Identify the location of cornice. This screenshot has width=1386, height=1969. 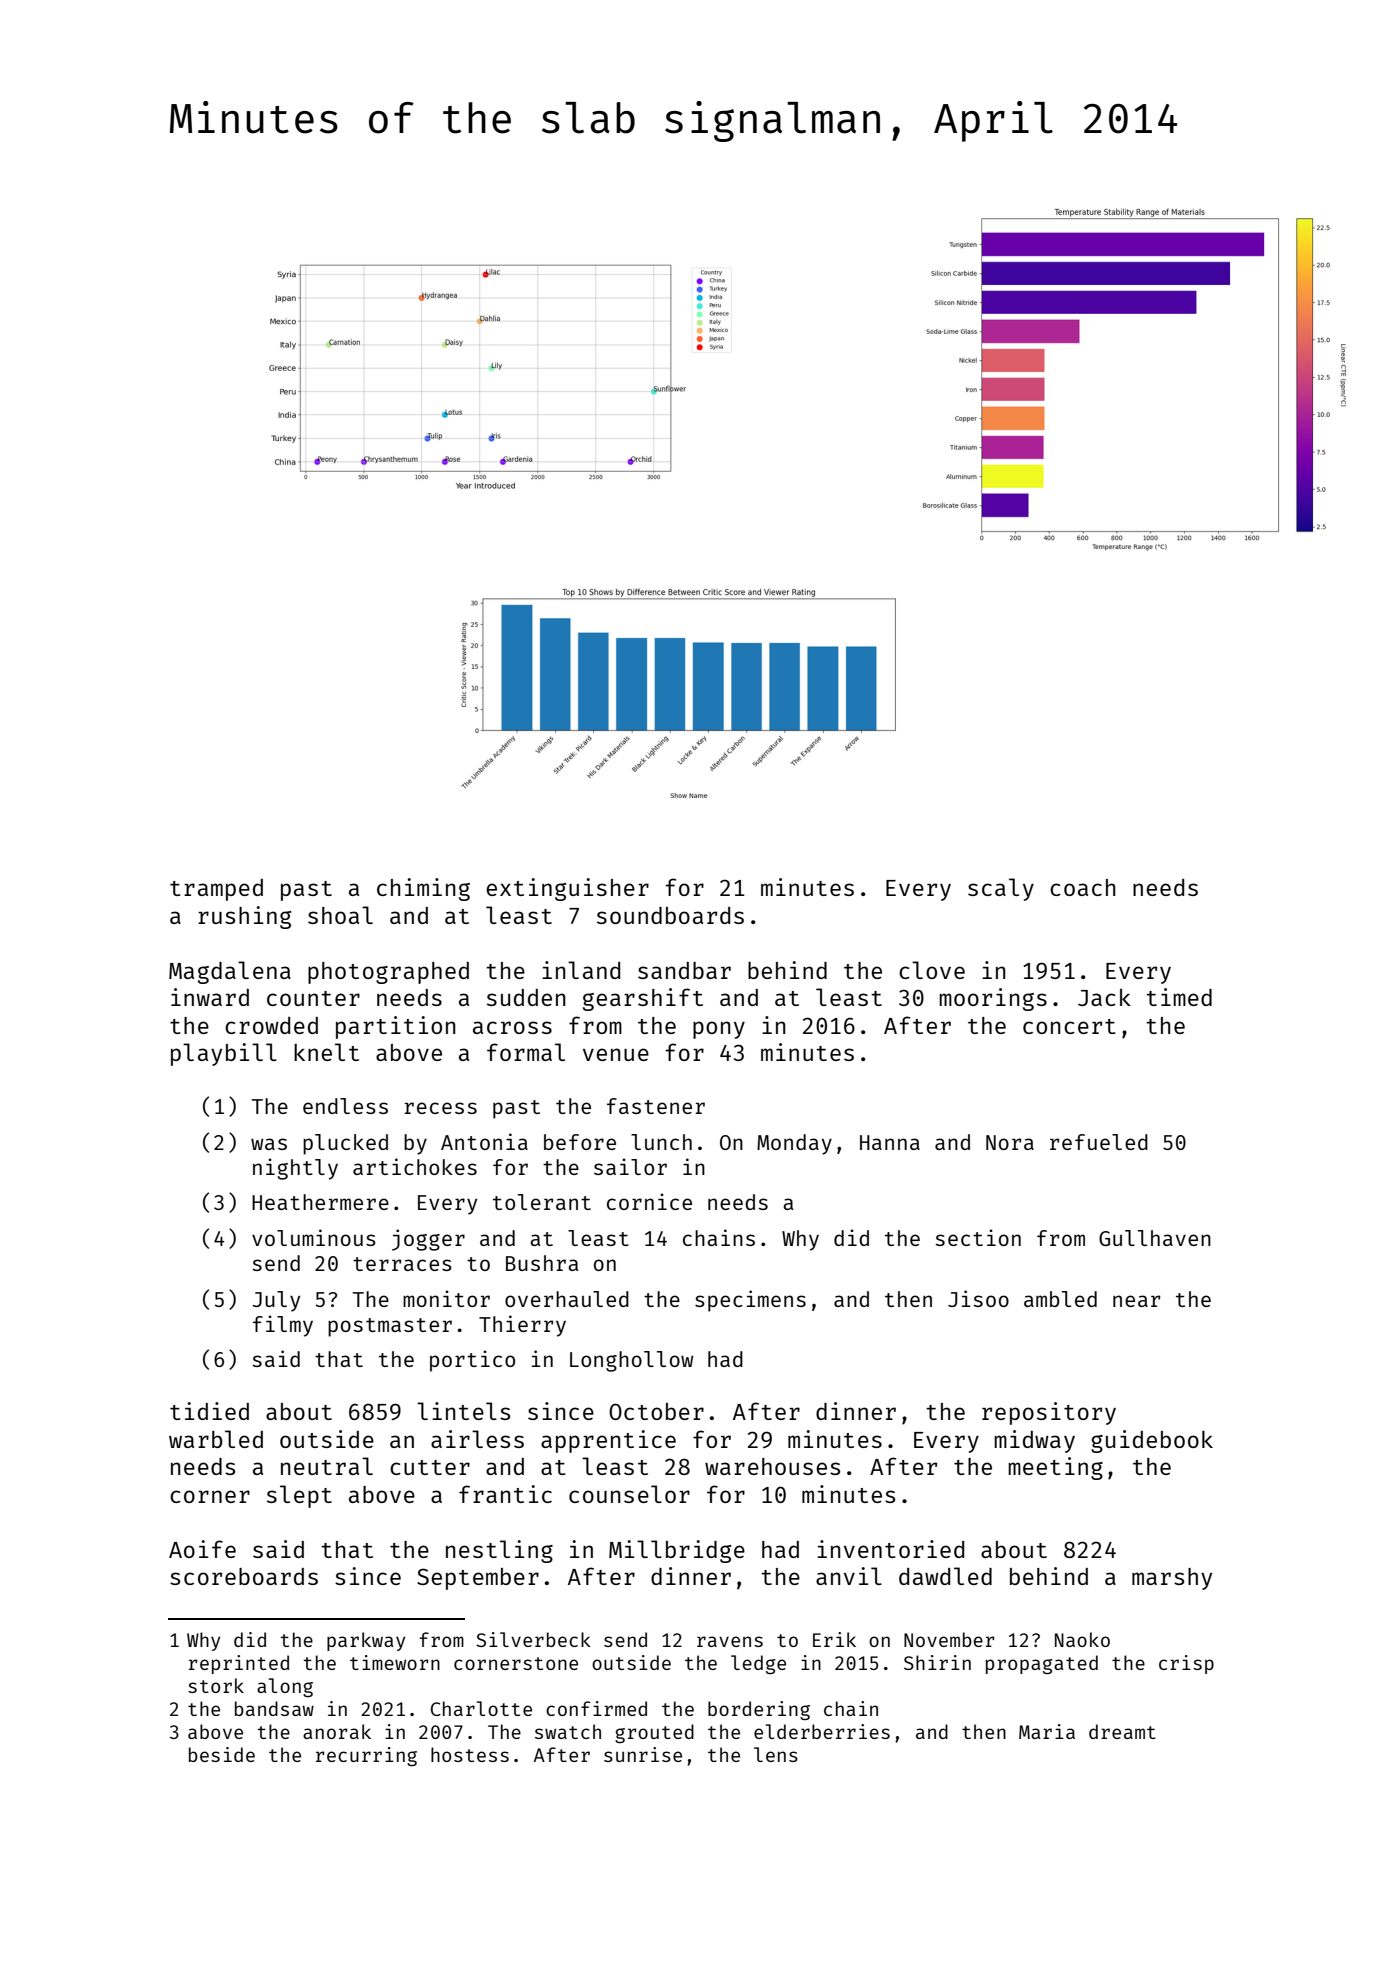
(649, 1201).
